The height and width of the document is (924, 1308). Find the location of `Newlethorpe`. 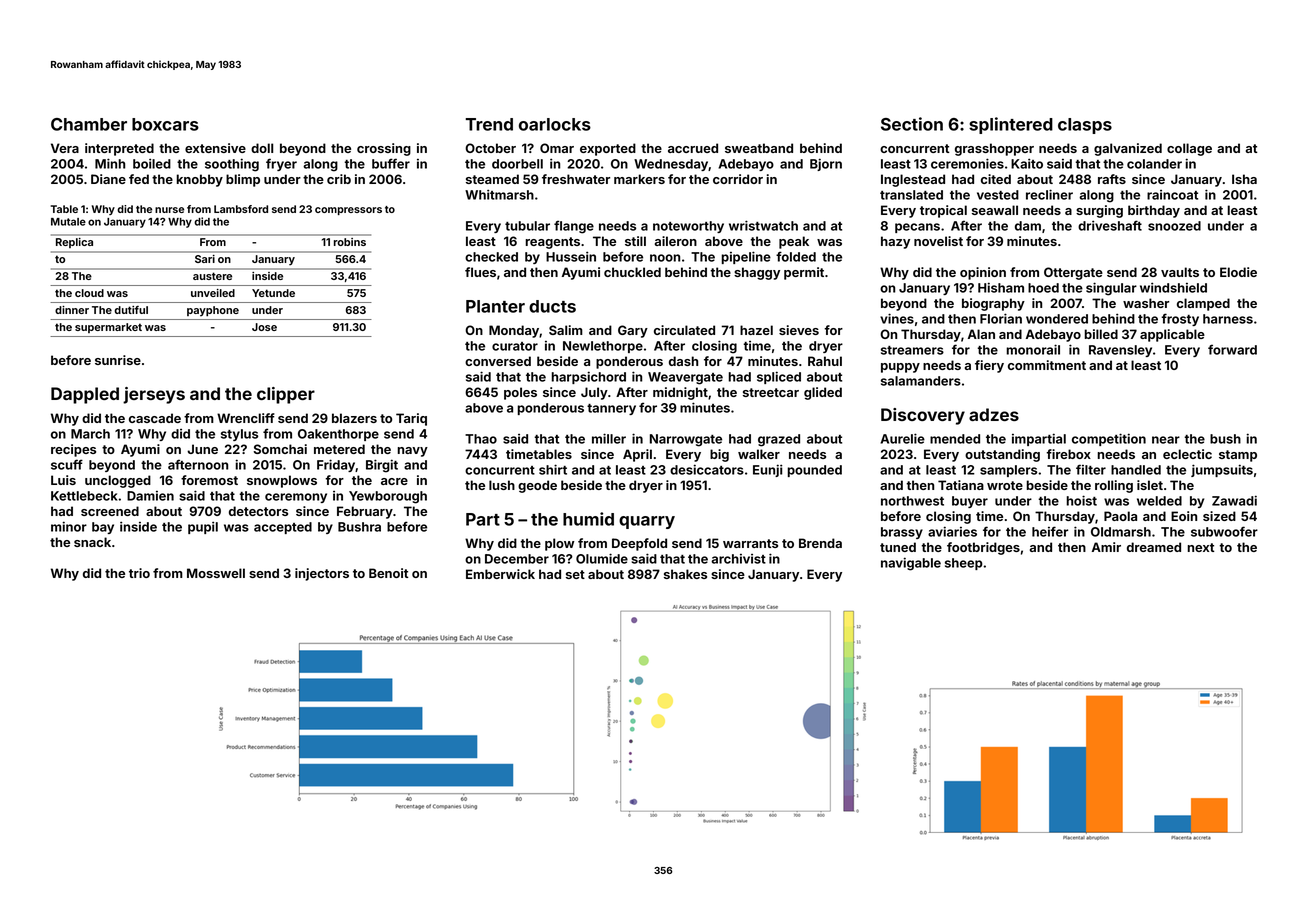

Newlethorpe is located at coordinates (603, 347).
